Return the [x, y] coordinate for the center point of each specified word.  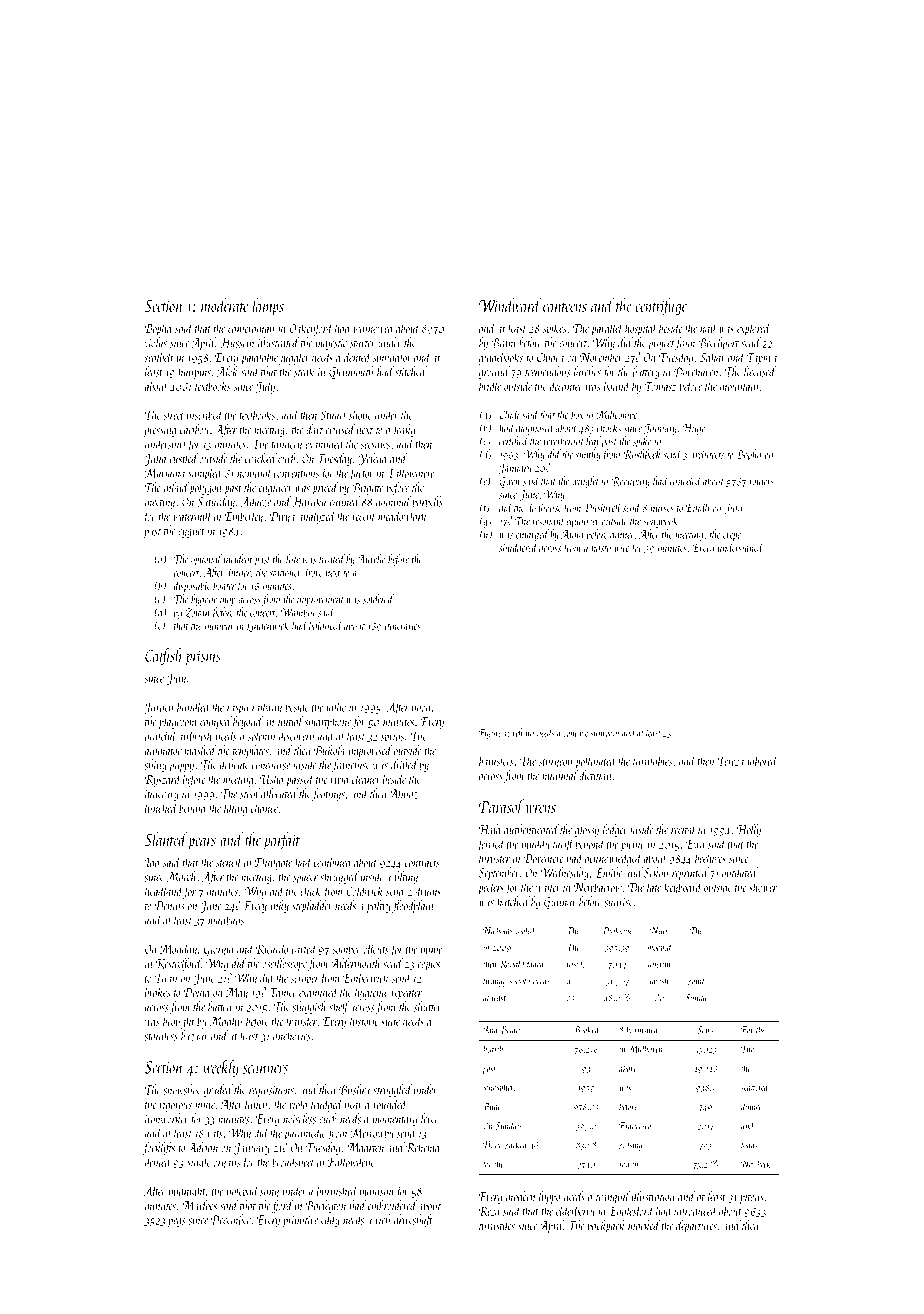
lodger [615, 830]
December [231, 1219]
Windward [510, 305]
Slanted [166, 839]
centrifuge [661, 307]
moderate [225, 305]
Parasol [501, 806]
